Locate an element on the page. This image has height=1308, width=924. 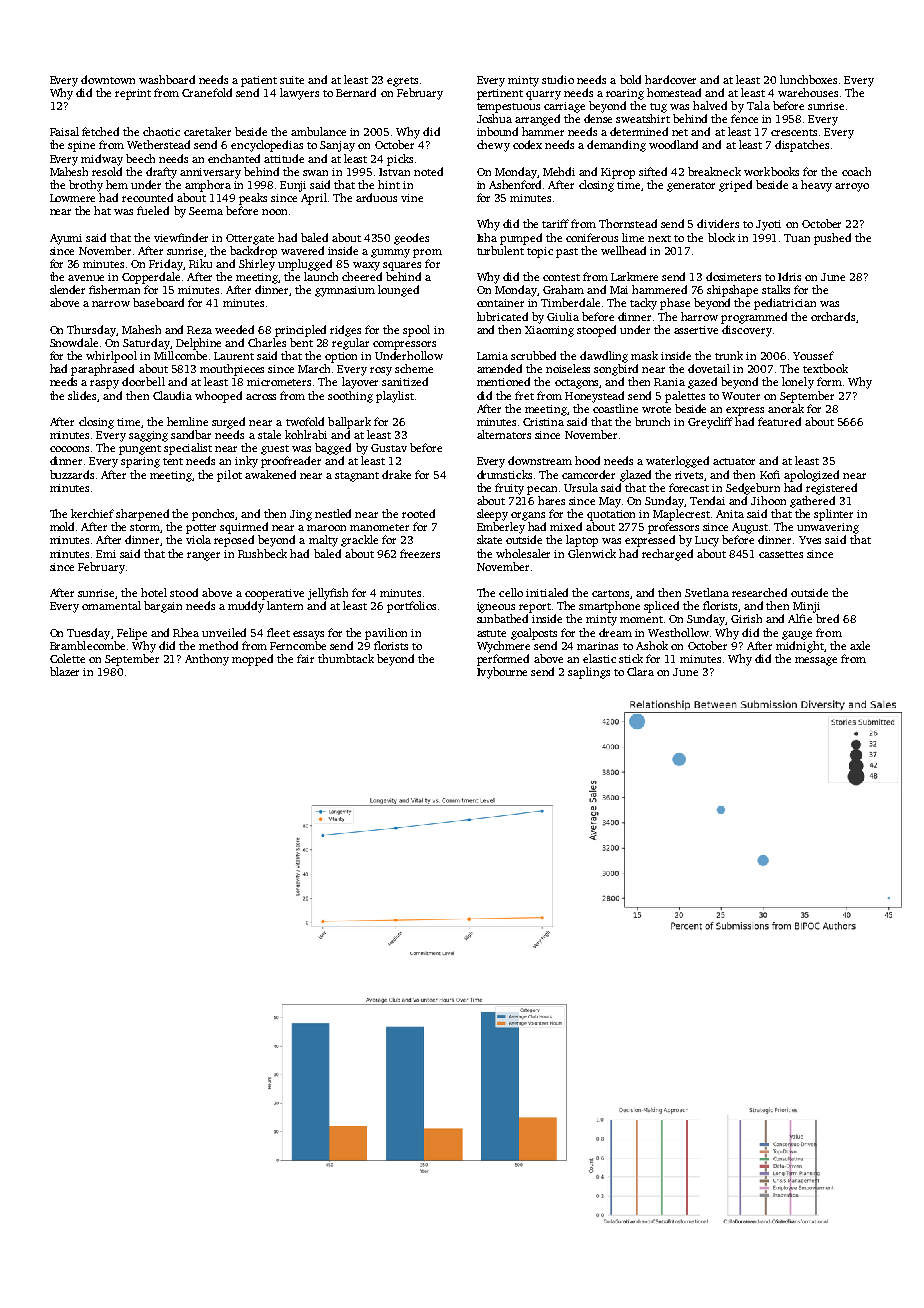
Felipe is located at coordinates (132, 634).
